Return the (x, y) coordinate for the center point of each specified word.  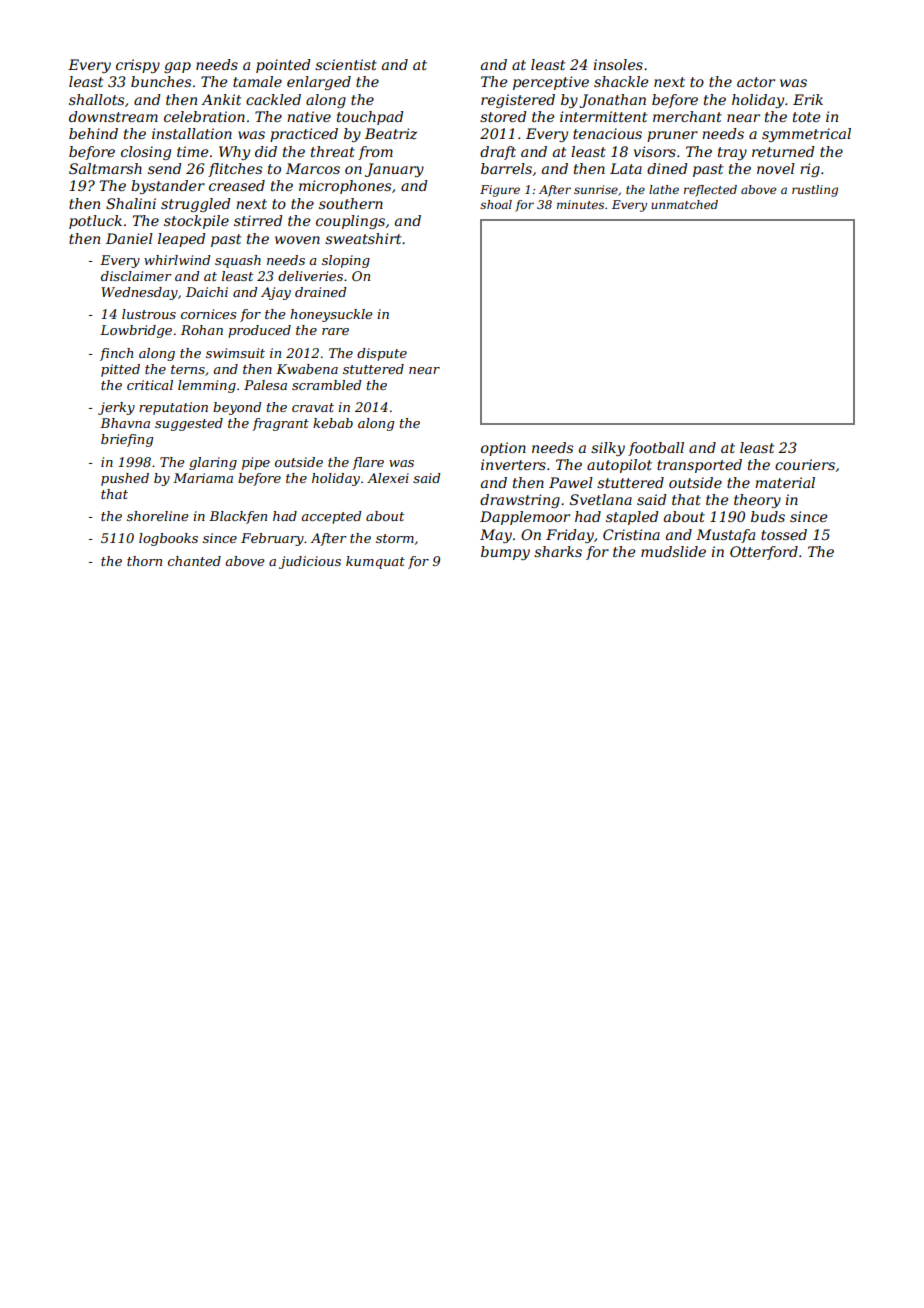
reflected (710, 191)
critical (150, 385)
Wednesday (139, 293)
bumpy (505, 553)
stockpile (196, 222)
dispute (382, 354)
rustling (815, 191)
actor (756, 82)
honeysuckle (331, 315)
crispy (138, 66)
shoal (496, 204)
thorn (144, 561)
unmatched (684, 204)
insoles (618, 64)
